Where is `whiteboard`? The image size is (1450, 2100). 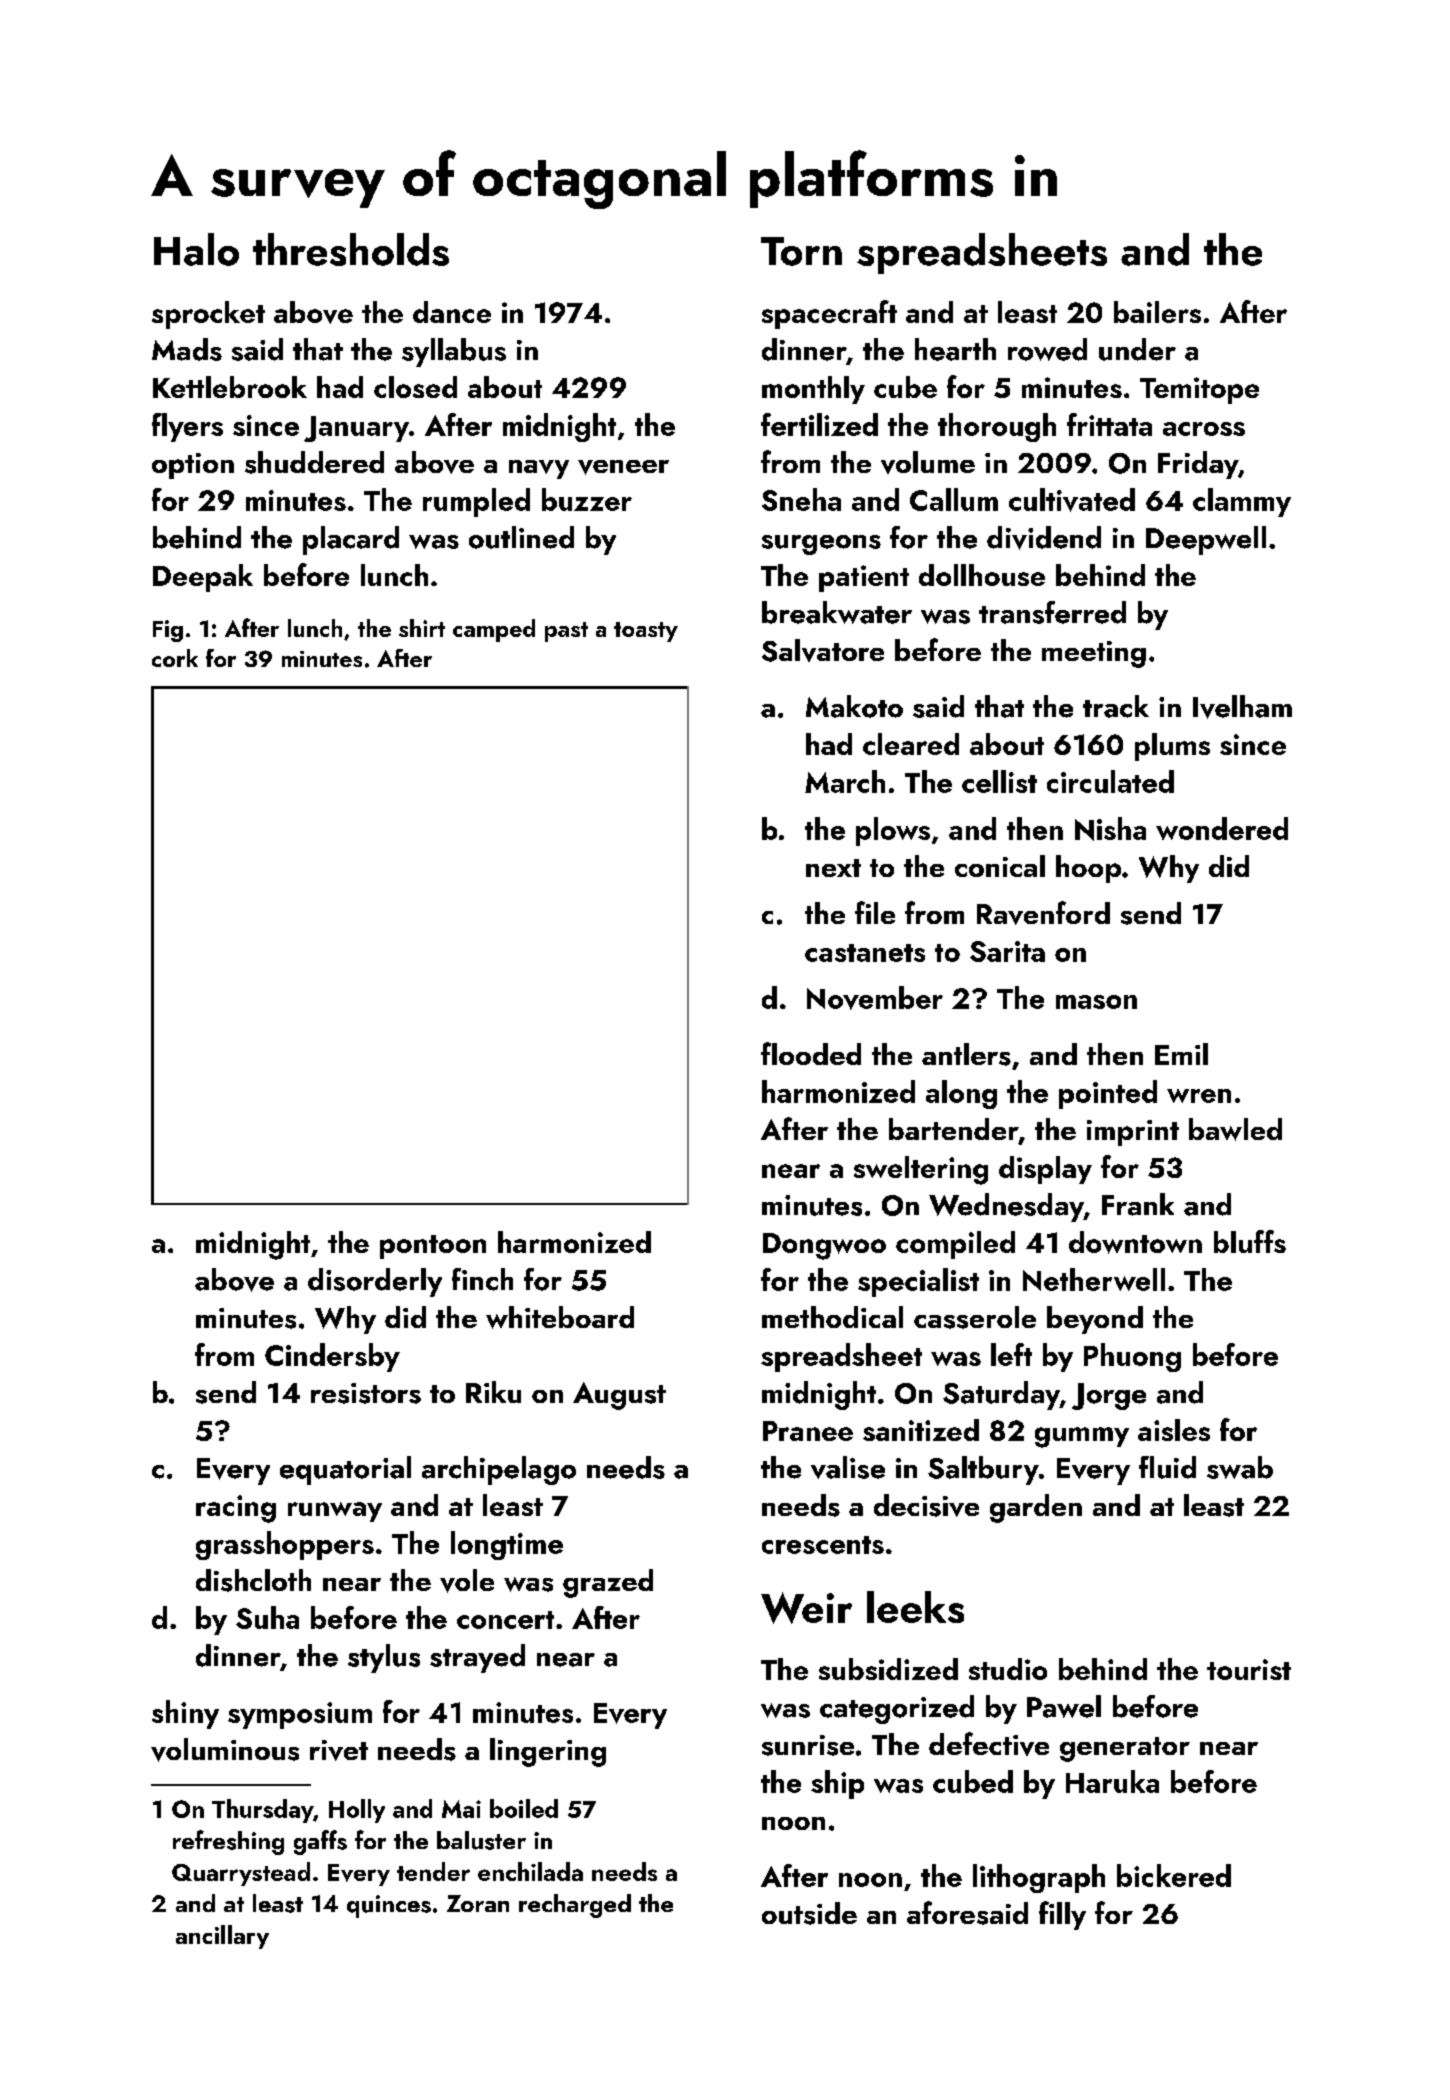 whiteboard is located at coordinates (560, 1317).
